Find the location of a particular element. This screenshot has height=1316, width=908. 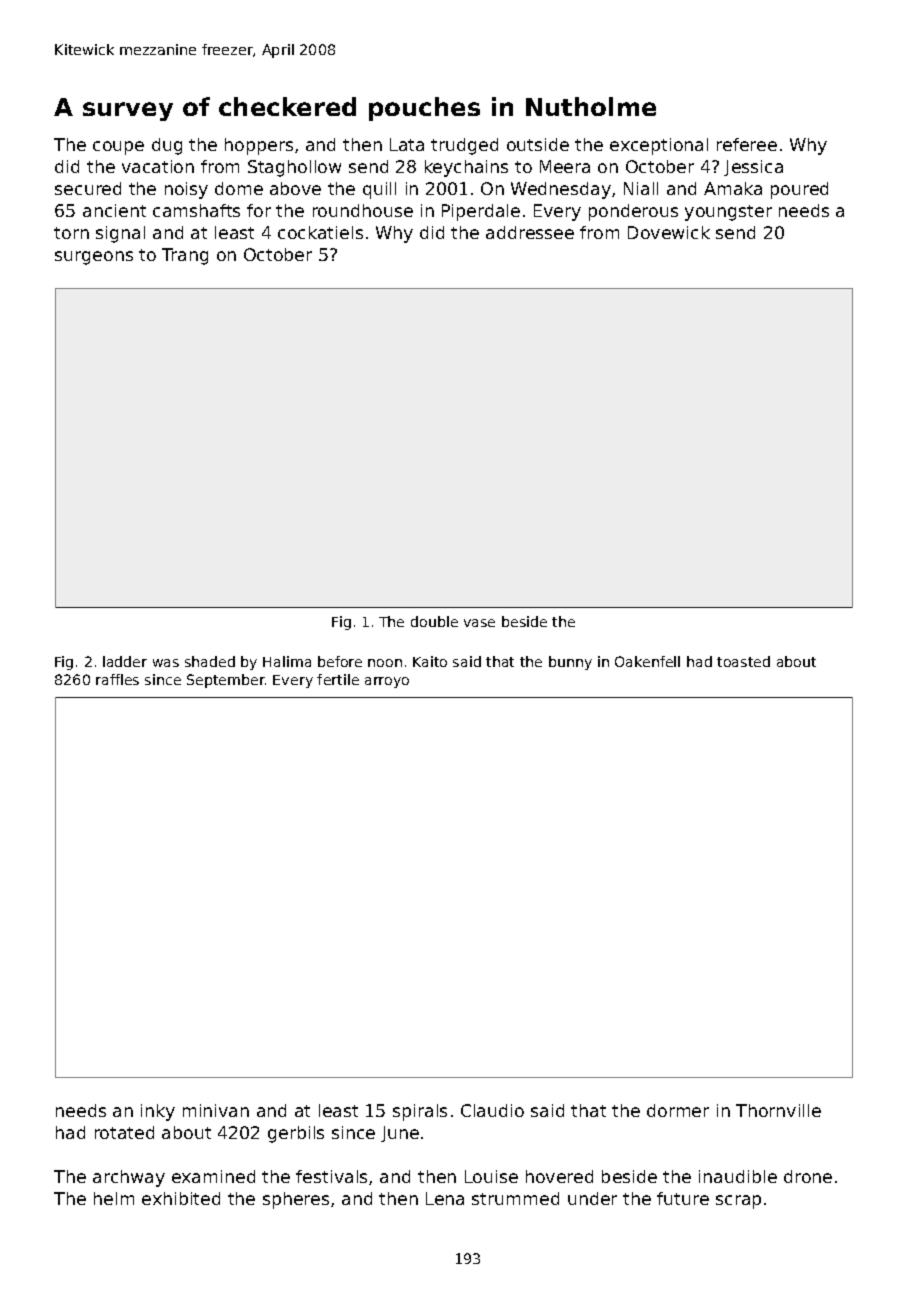

Jessica is located at coordinates (753, 168).
